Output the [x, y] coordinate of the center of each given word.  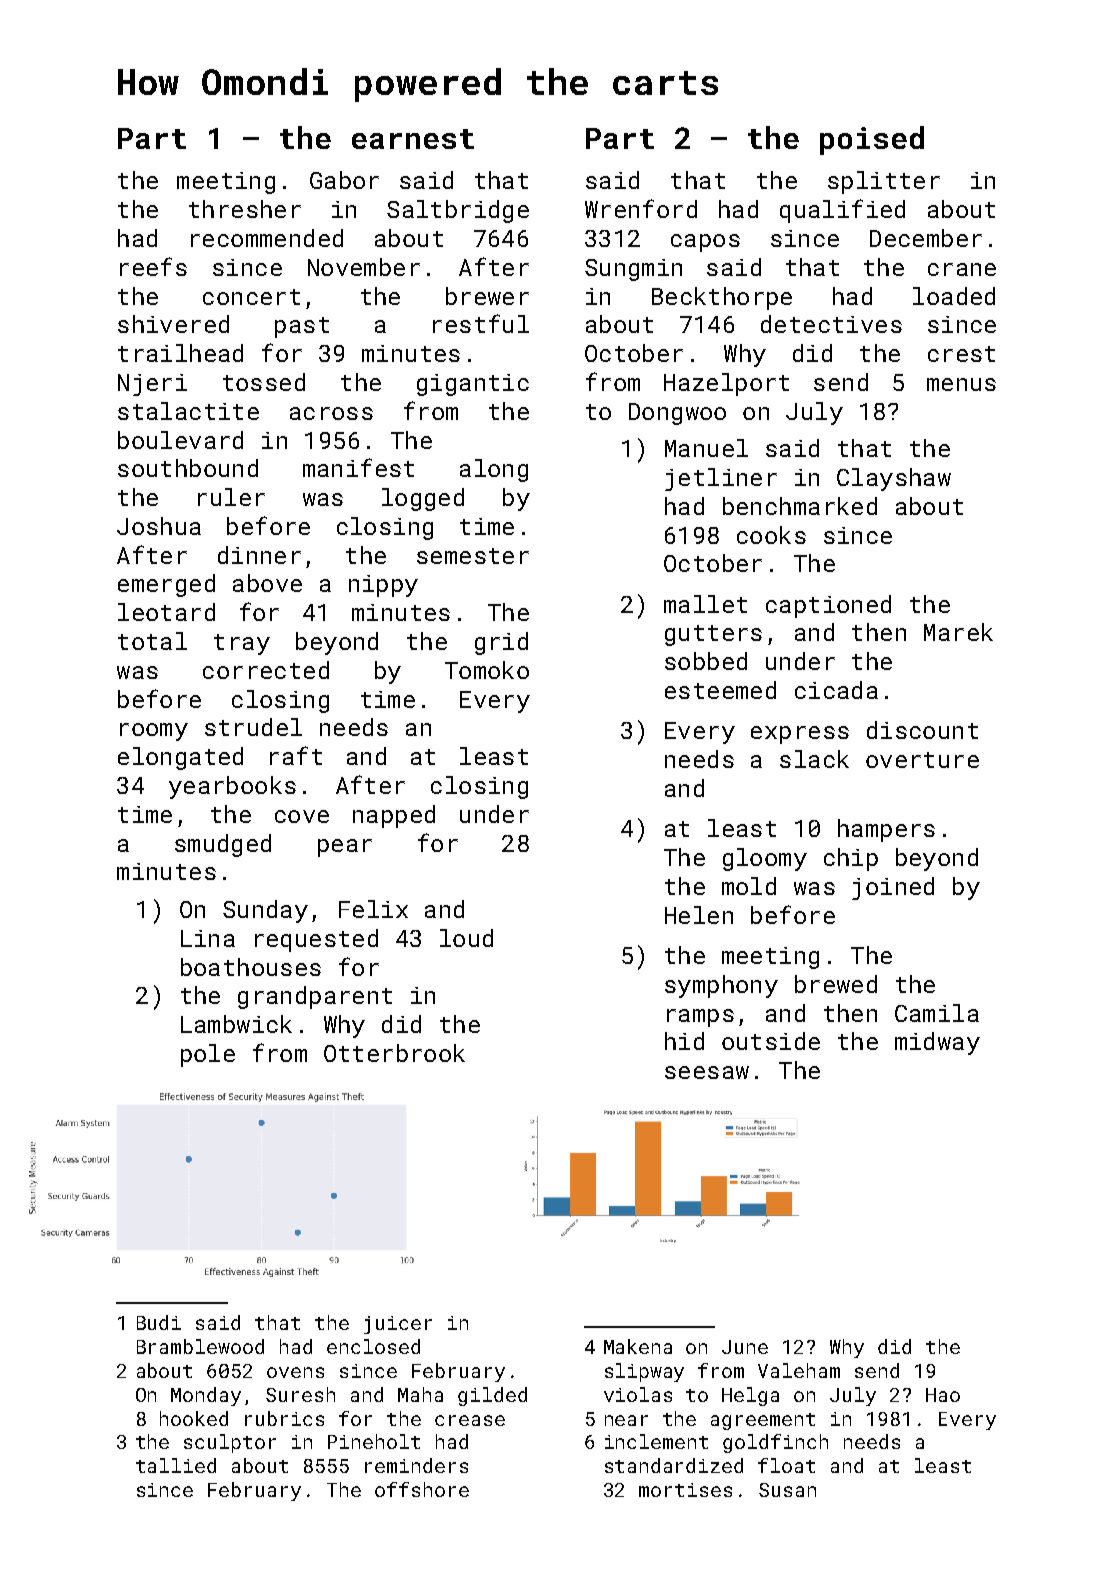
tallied [176, 1465]
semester [473, 556]
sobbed [706, 661]
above [267, 583]
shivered [173, 324]
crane [962, 269]
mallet [705, 604]
